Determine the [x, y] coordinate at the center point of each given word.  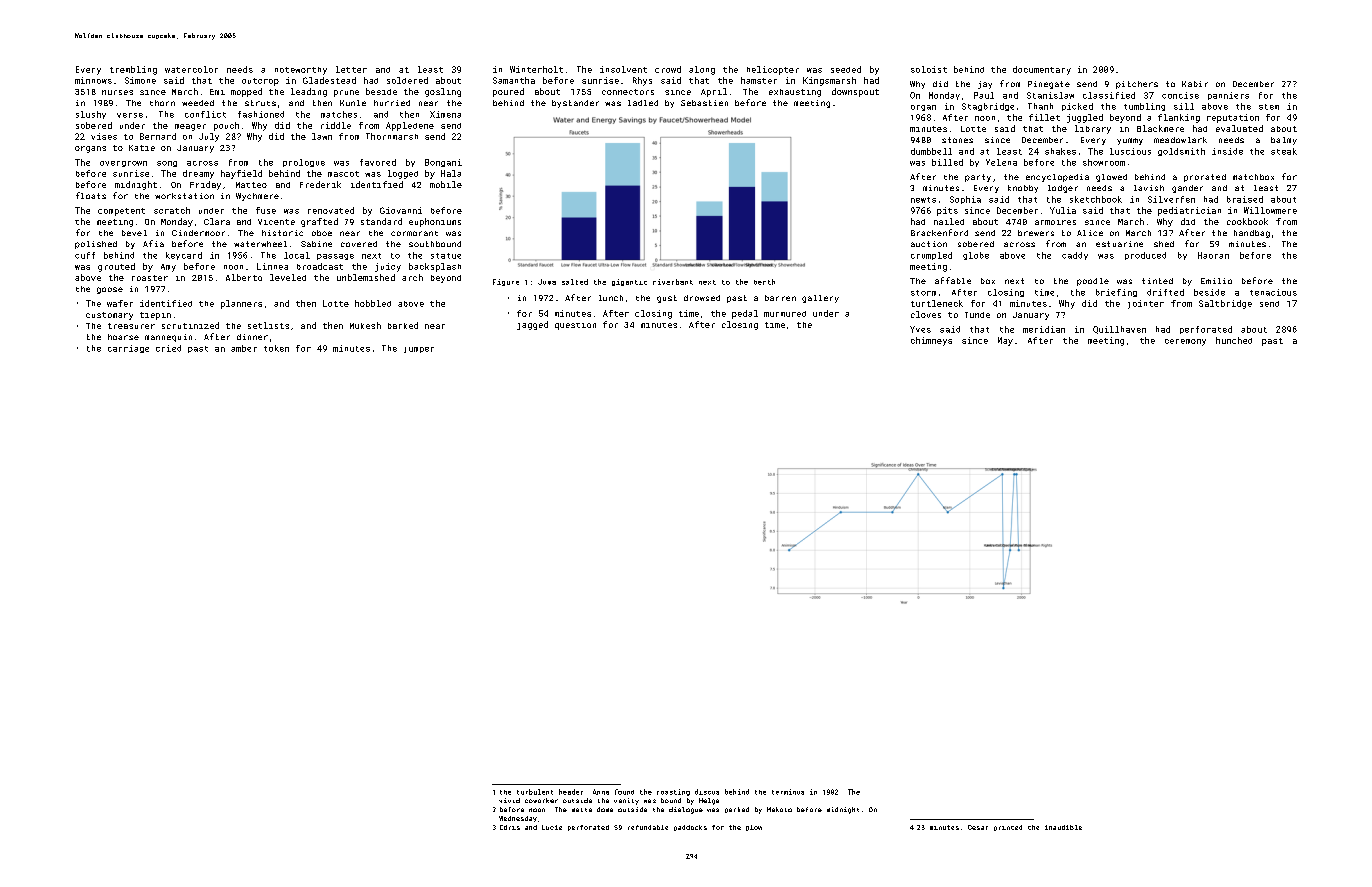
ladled [643, 103]
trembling [133, 70]
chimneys [931, 341]
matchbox [1253, 177]
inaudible [1063, 827]
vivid [509, 800]
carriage [128, 349]
